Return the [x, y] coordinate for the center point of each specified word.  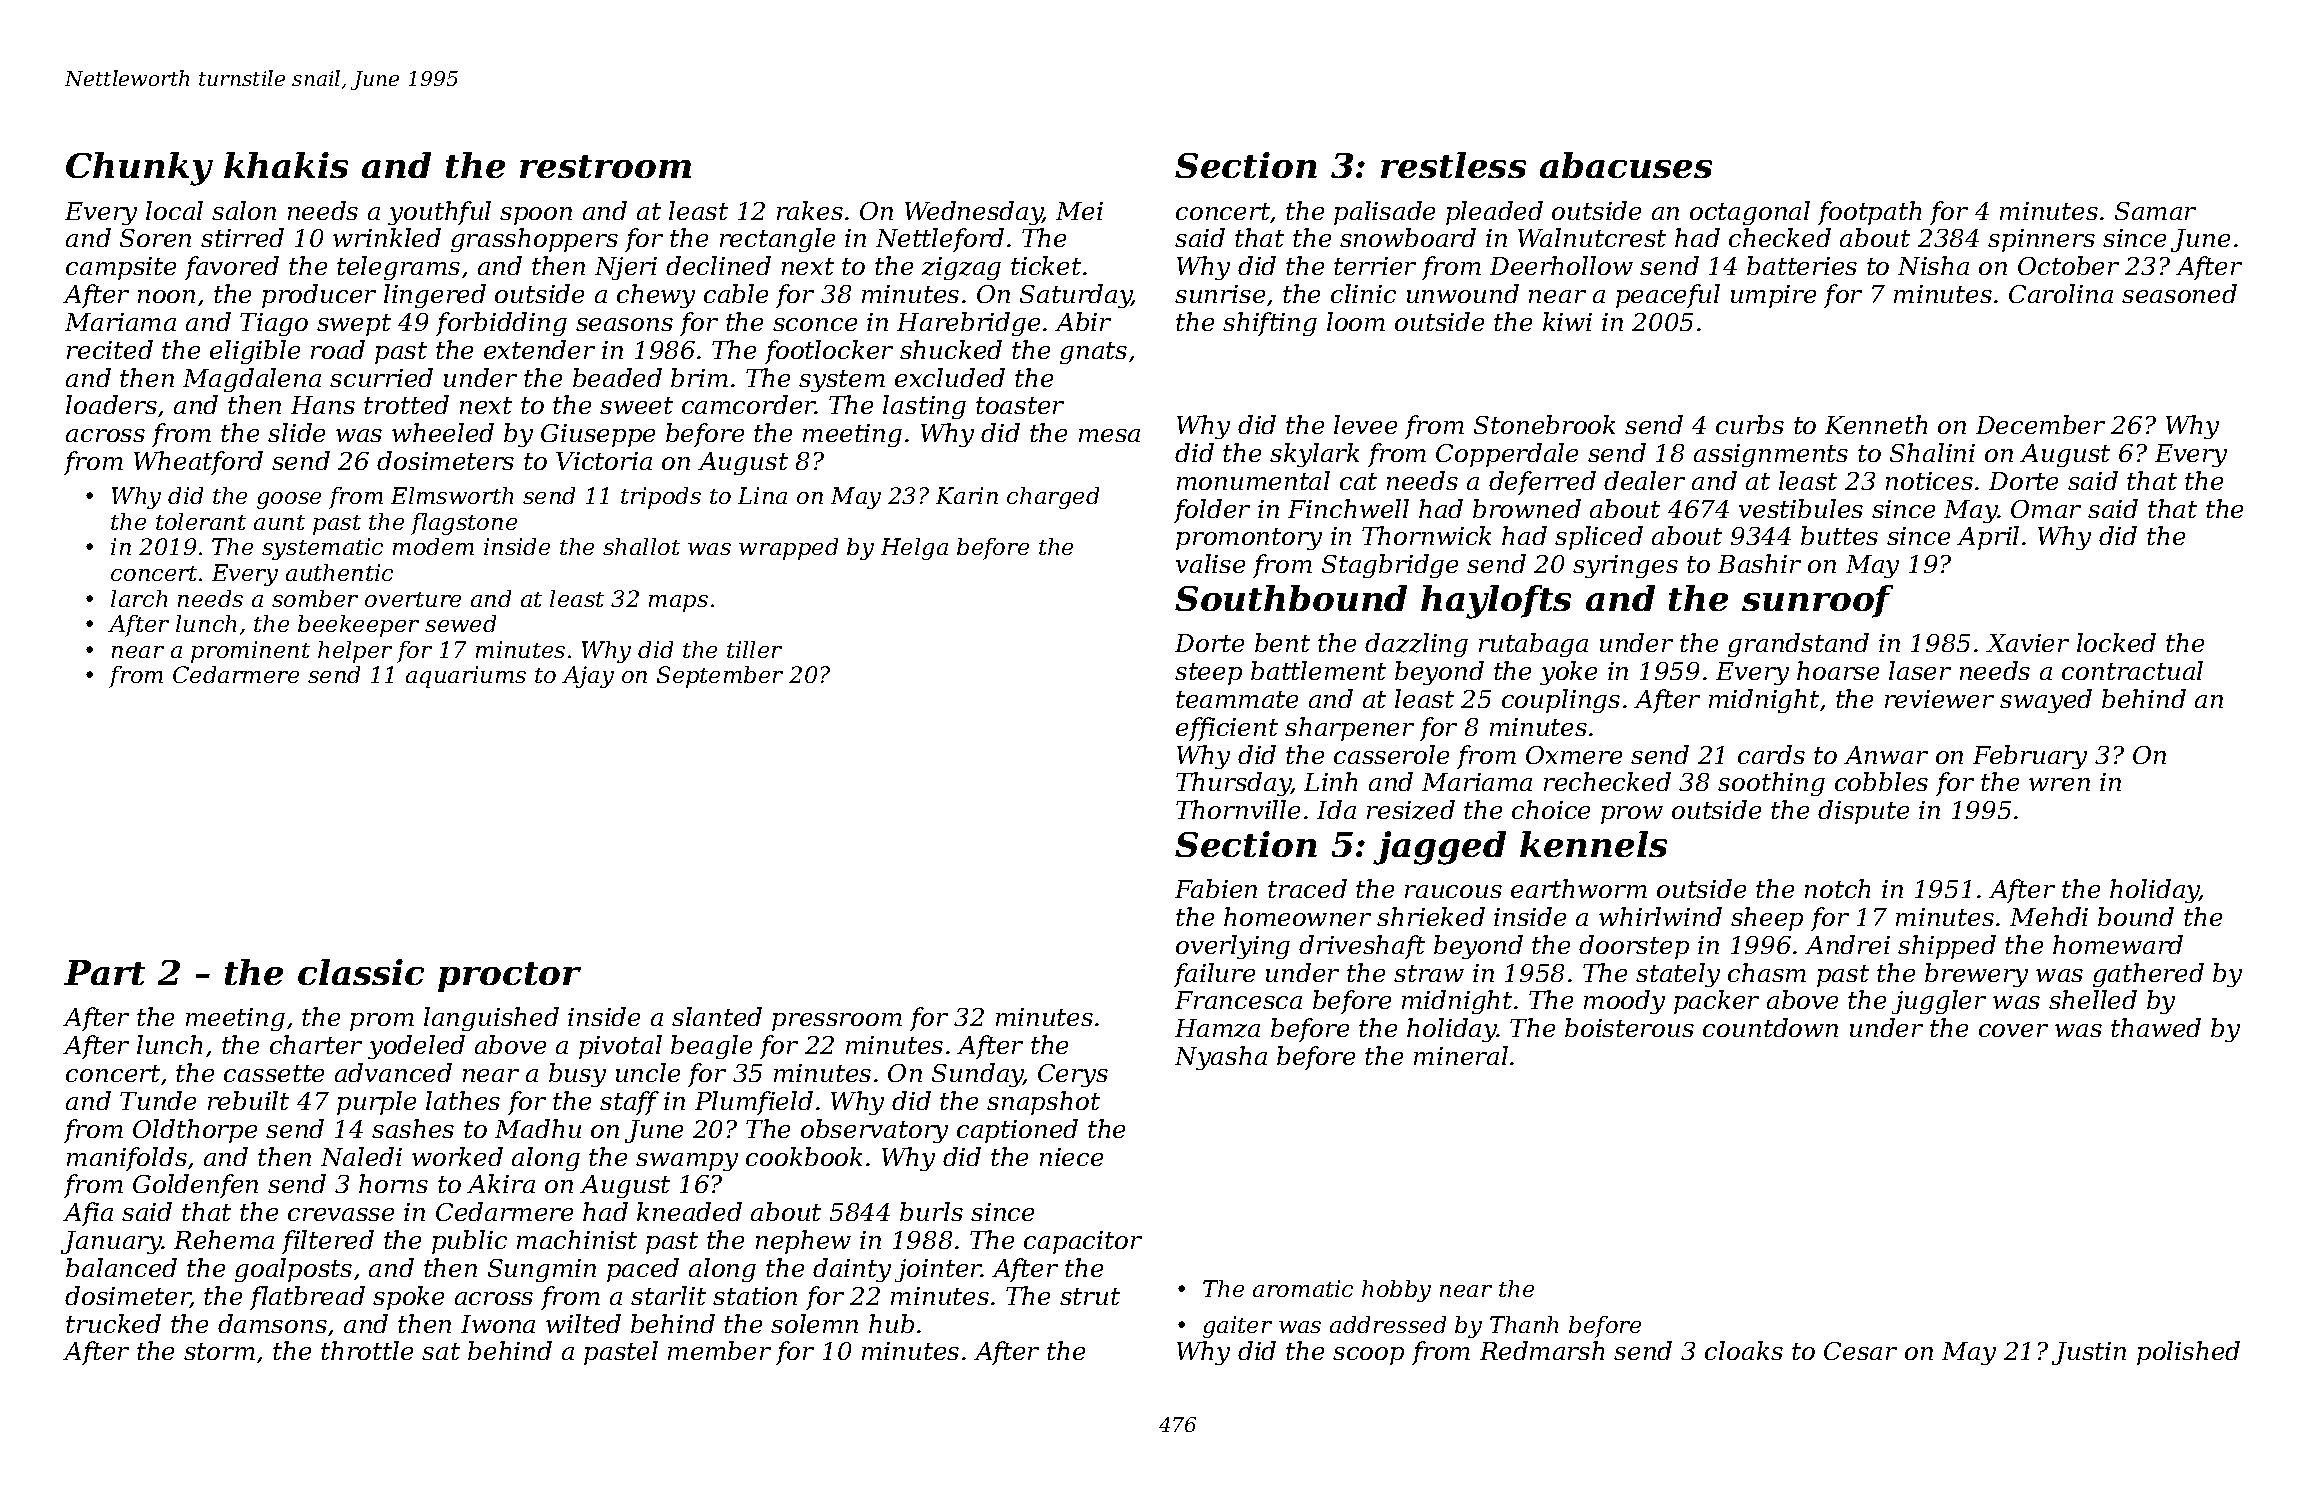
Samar [2155, 211]
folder [1212, 511]
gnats [1093, 353]
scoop [1368, 1356]
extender [539, 349]
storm [219, 1351]
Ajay [588, 677]
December [2040, 424]
